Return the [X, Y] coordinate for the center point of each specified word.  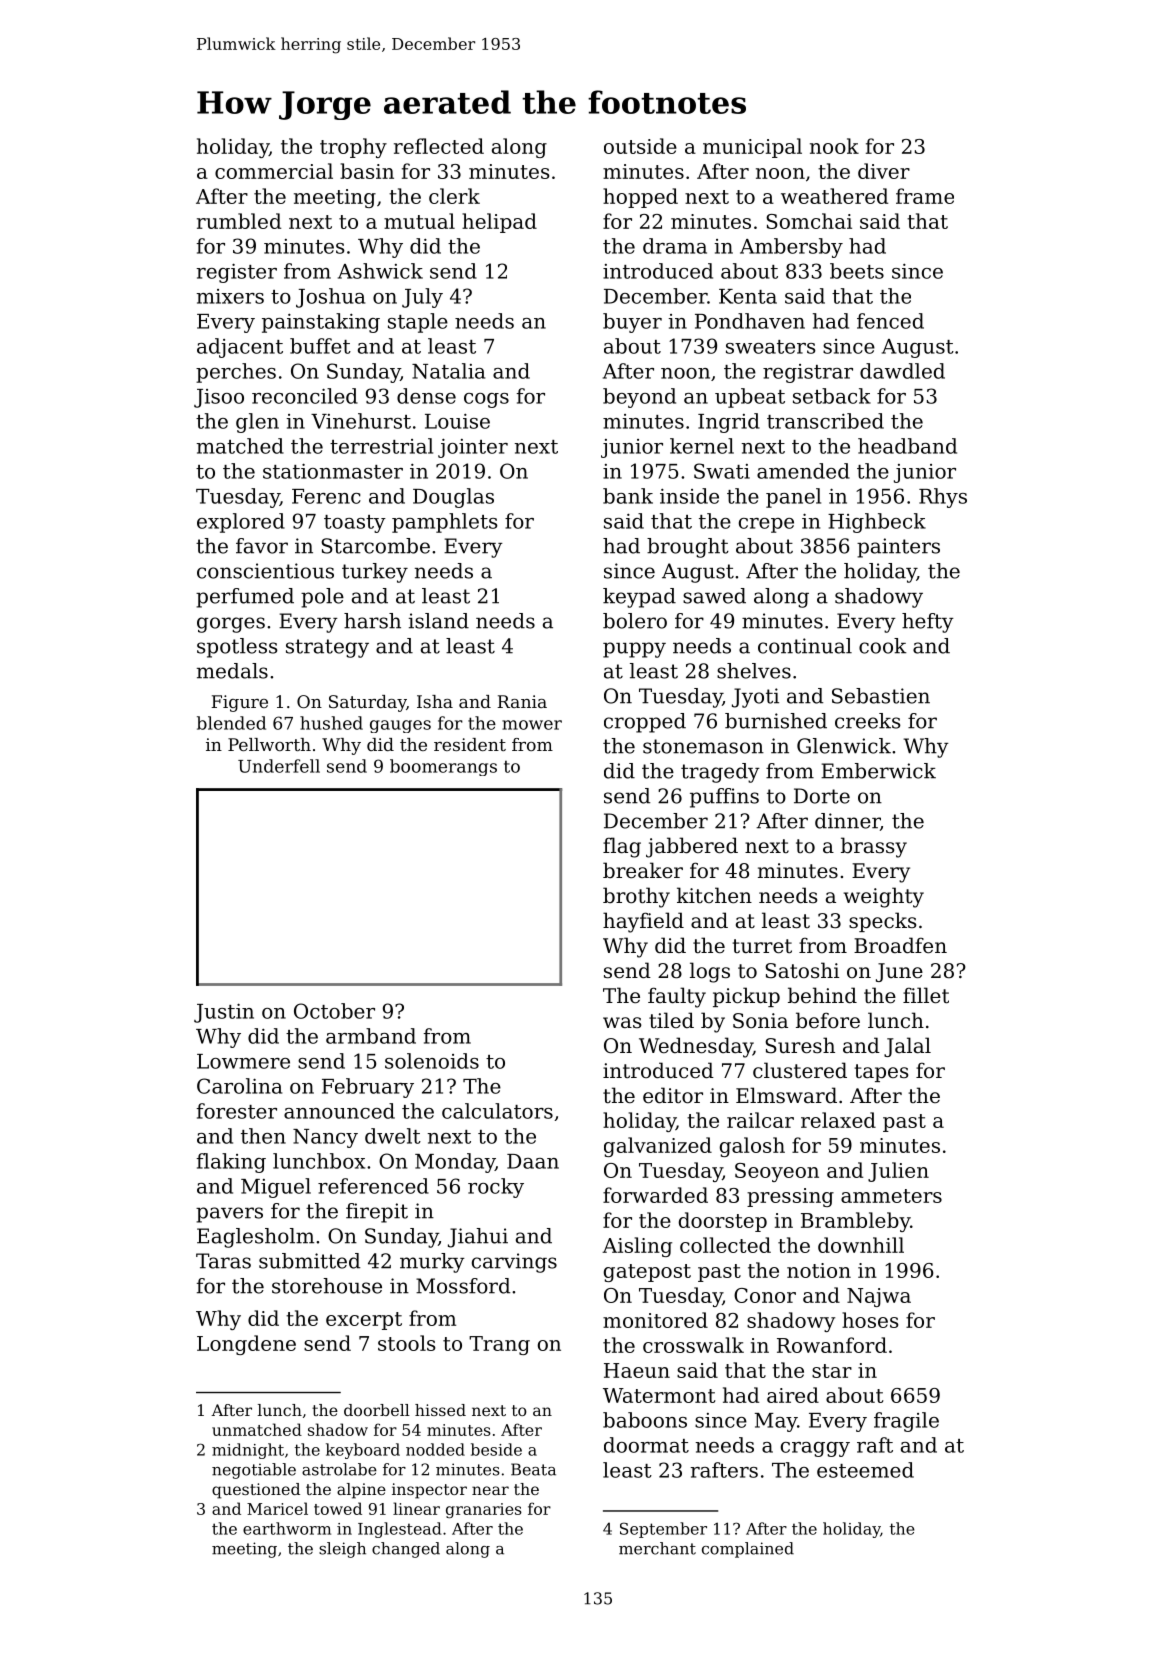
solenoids [432, 1061]
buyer [632, 323]
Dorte [822, 796]
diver [884, 171]
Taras [223, 1261]
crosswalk [693, 1345]
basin [367, 171]
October [334, 1011]
